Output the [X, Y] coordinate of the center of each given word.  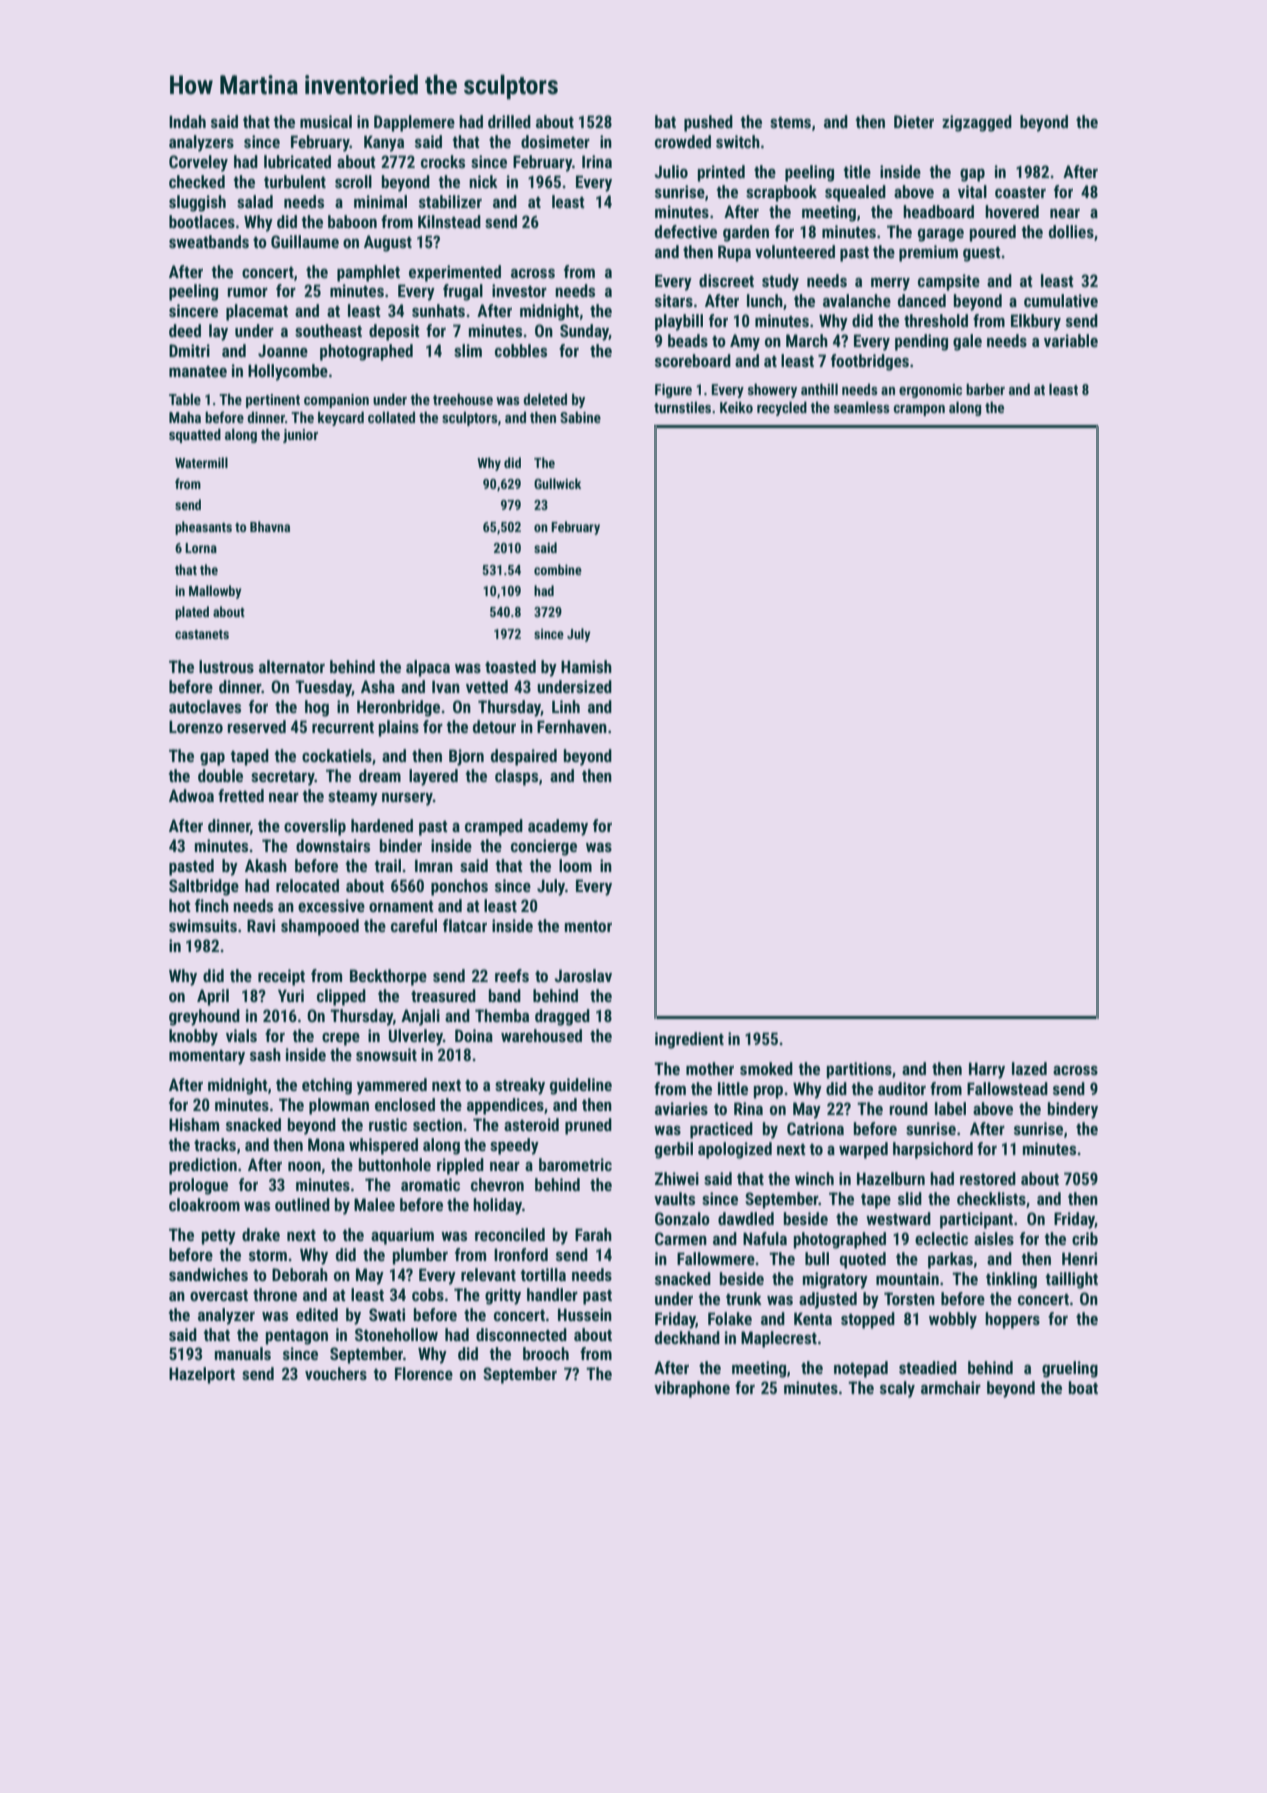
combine [558, 569]
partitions [859, 1070]
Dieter [914, 121]
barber [985, 389]
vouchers [336, 1373]
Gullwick [557, 483]
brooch [546, 1353]
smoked [766, 1068]
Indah [187, 121]
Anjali [420, 1017]
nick [483, 181]
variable [1071, 340]
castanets [202, 634]
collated [391, 417]
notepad [861, 1369]
